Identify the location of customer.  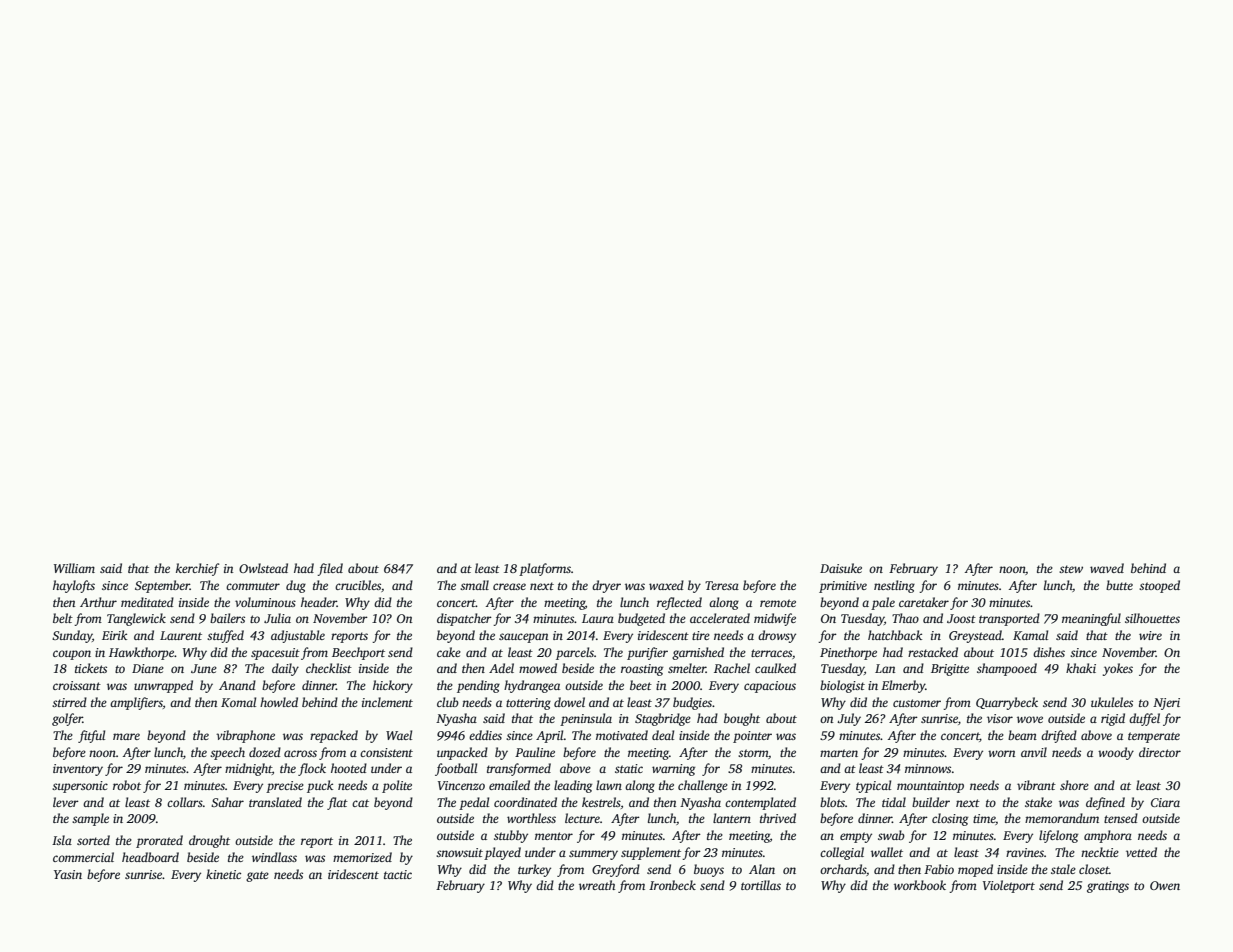
(917, 703).
